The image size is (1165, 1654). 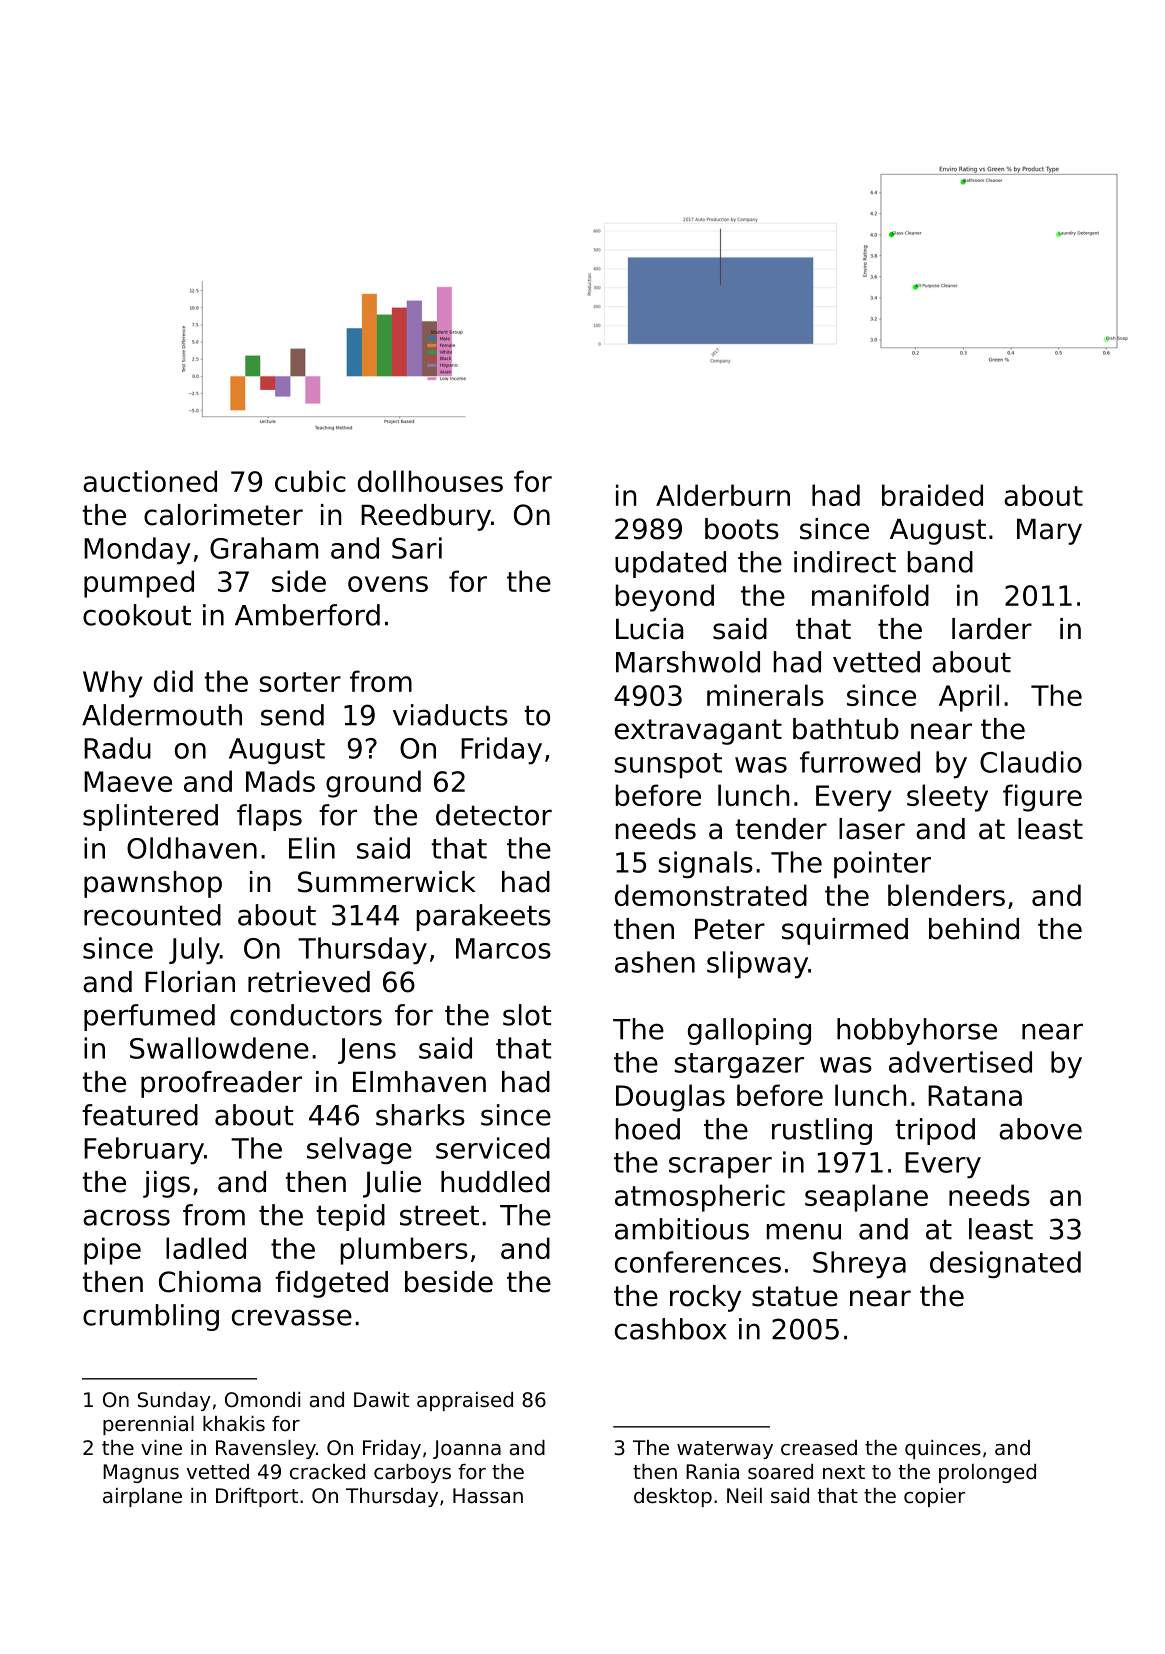 I want to click on indirect, so click(x=845, y=562).
